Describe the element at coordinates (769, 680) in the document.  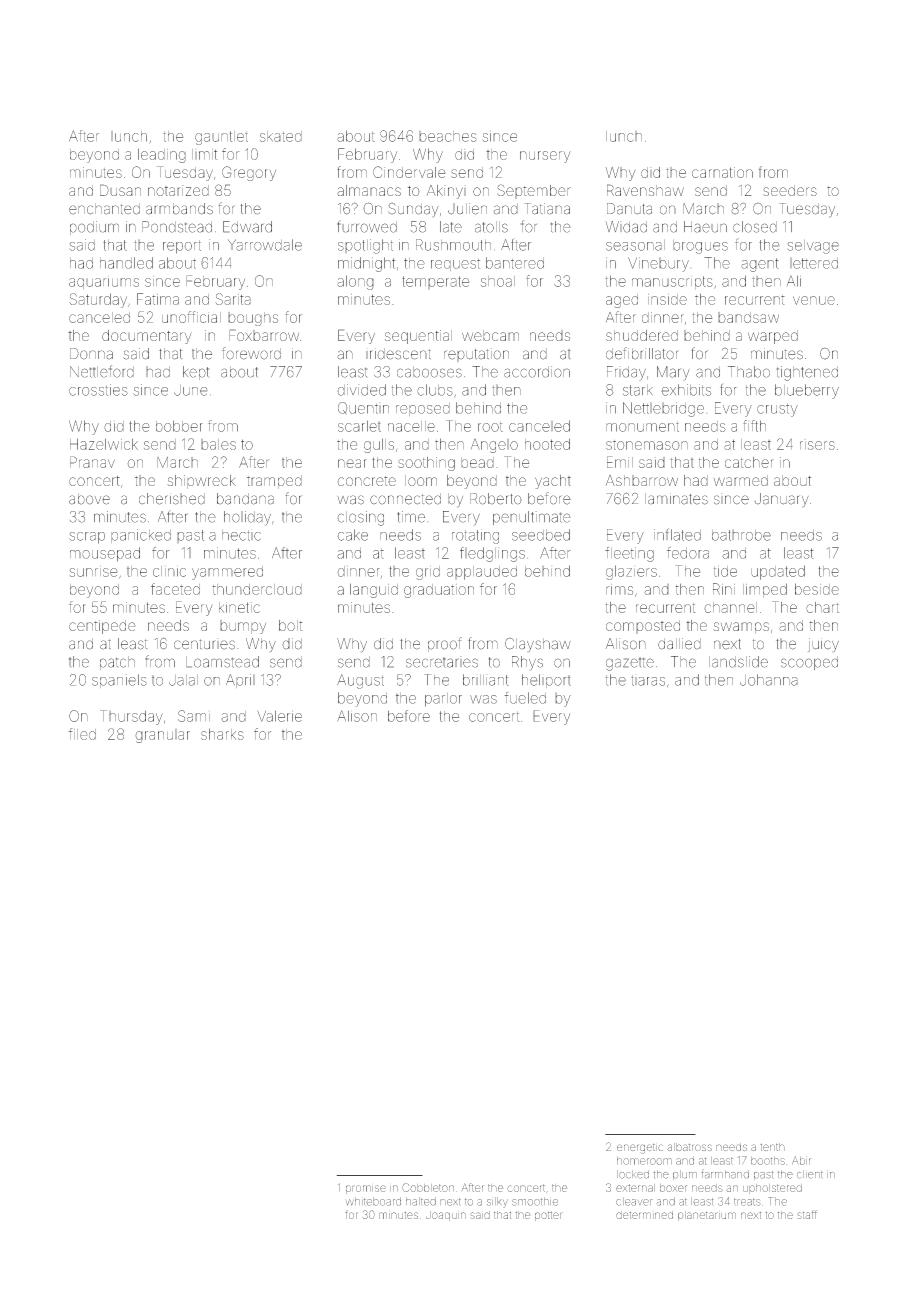
I see `Johanna` at that location.
